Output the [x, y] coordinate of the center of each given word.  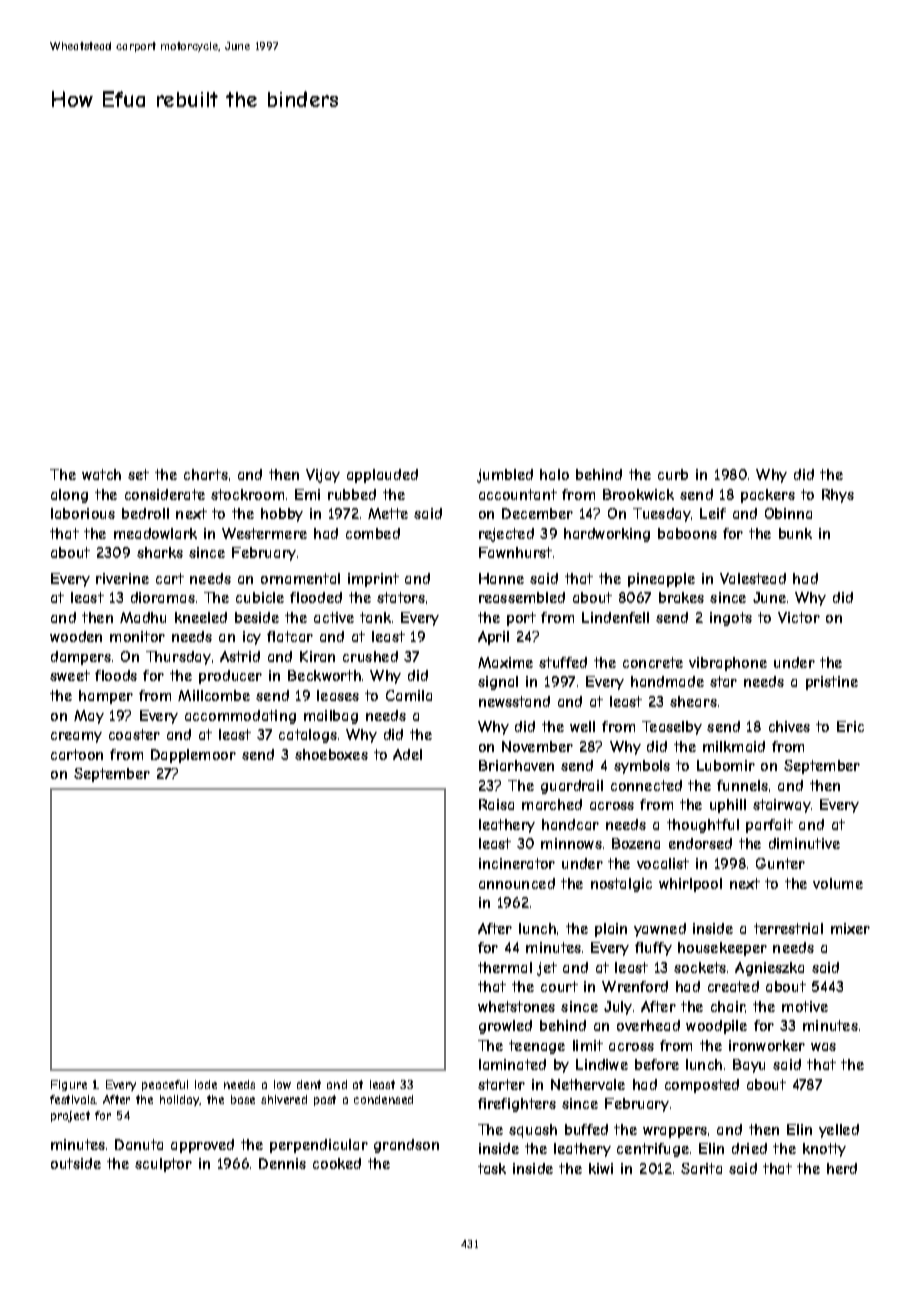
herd [842, 1168]
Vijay [323, 476]
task [492, 1168]
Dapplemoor [193, 756]
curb [673, 474]
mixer [850, 928]
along [69, 496]
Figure [69, 1085]
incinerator [517, 863]
